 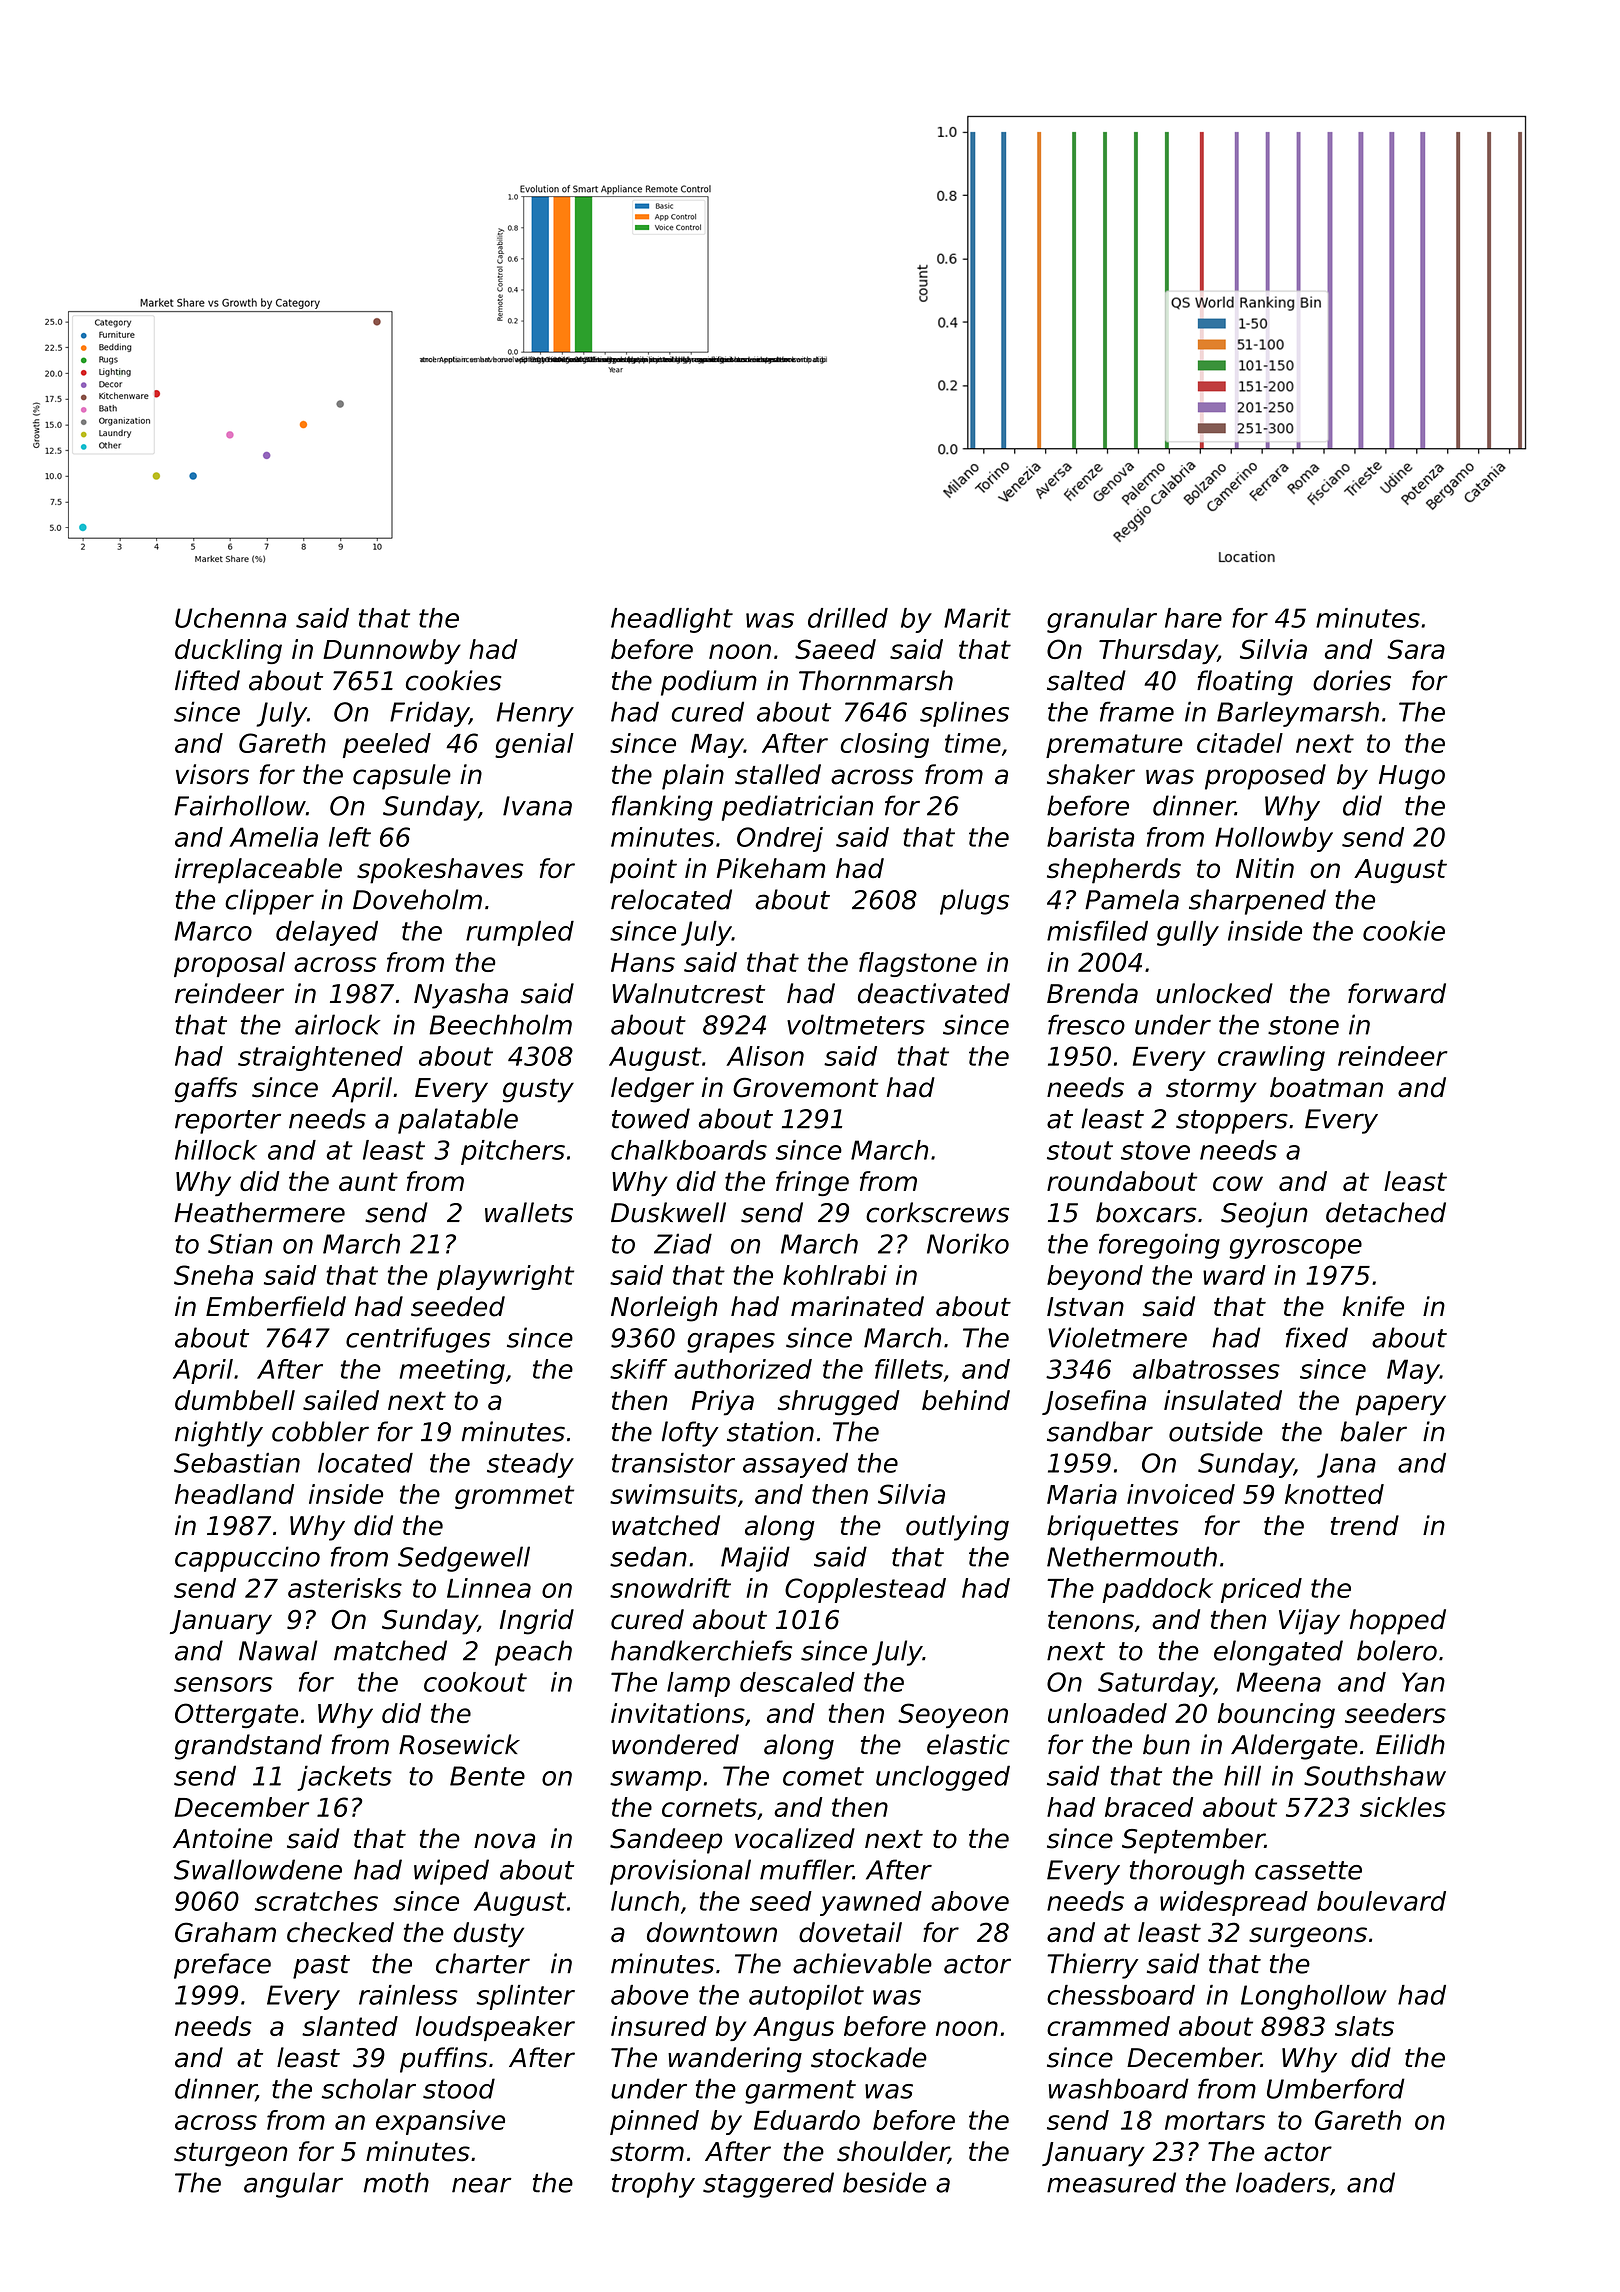 What do you see at coordinates (489, 1935) in the screenshot?
I see `dusty` at bounding box center [489, 1935].
